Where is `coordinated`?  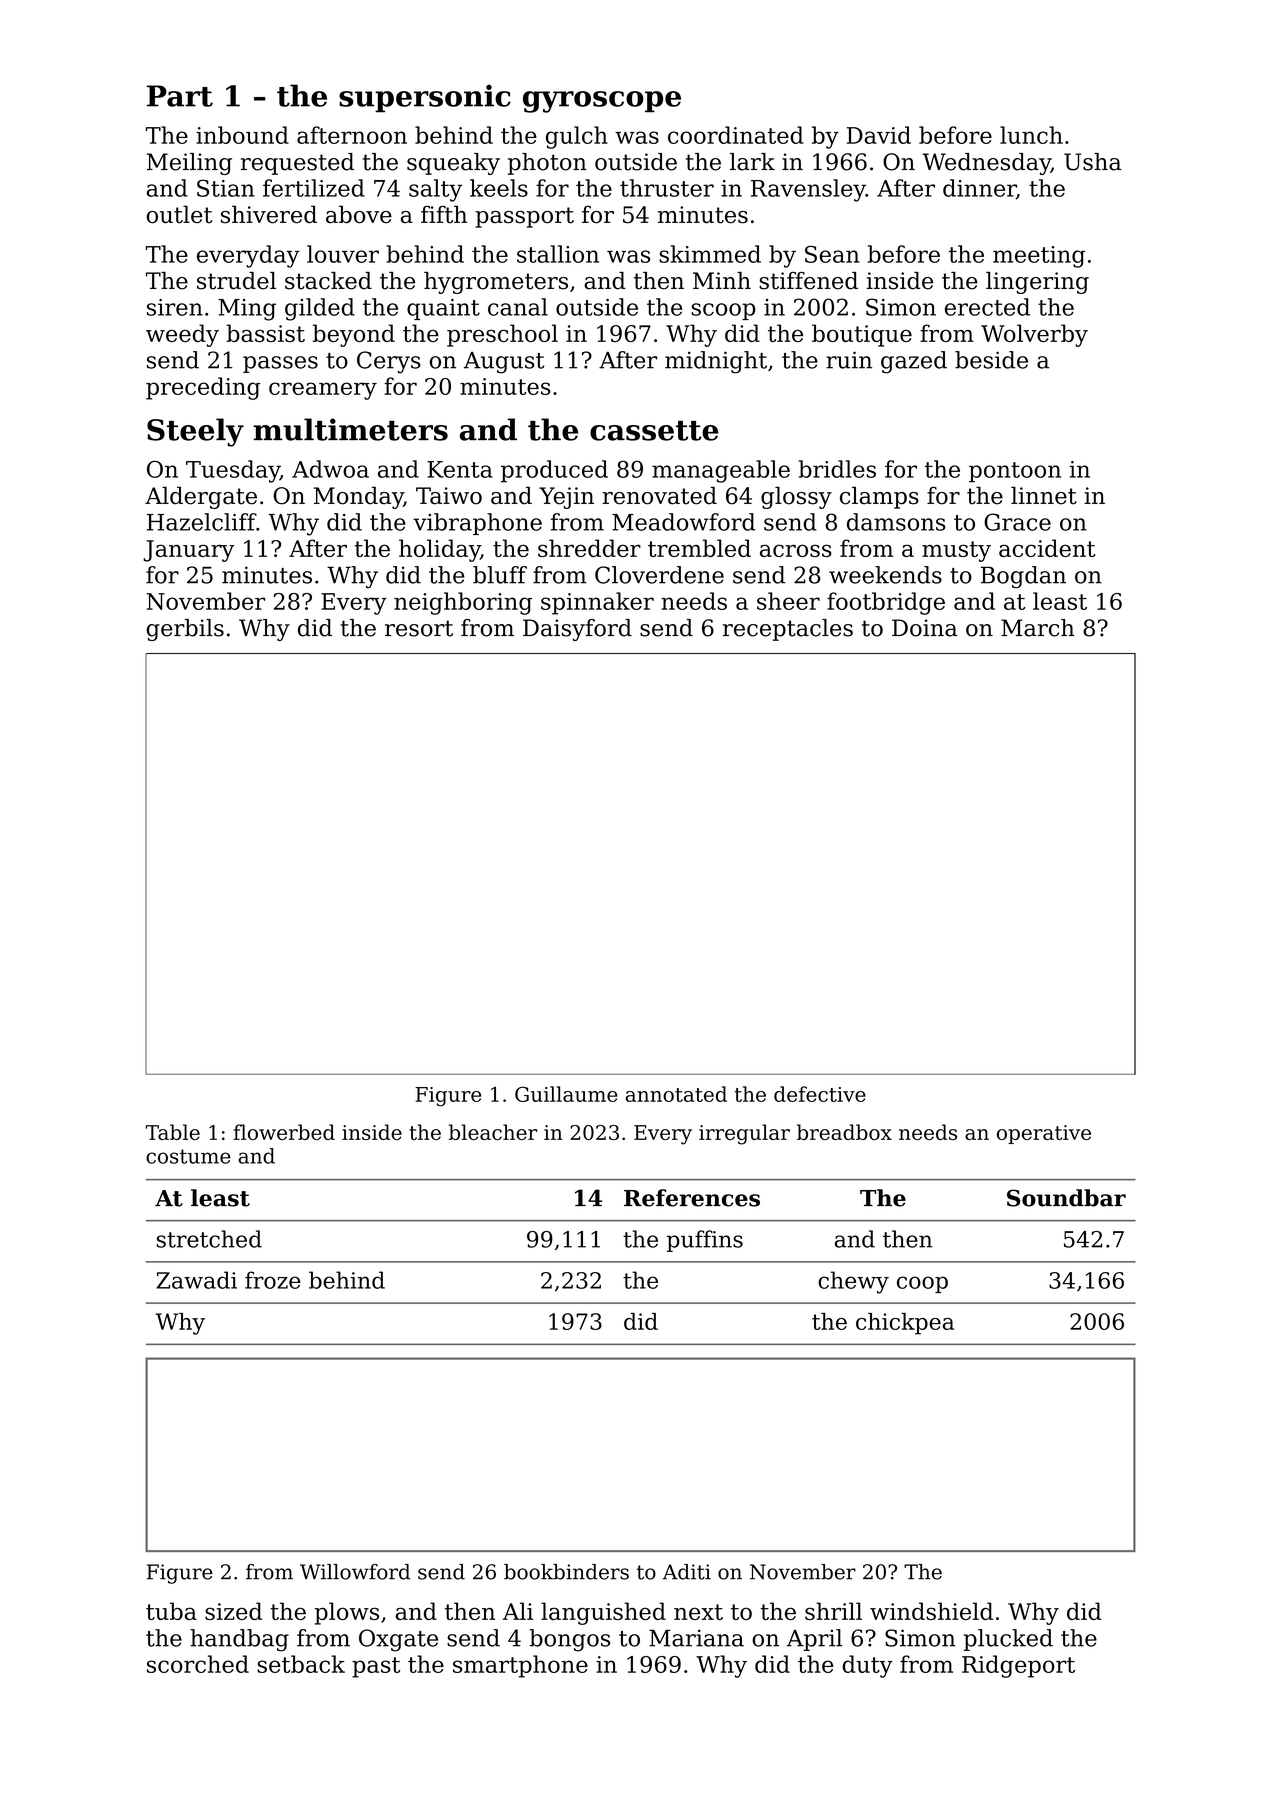
coordinated is located at coordinates (736, 135).
